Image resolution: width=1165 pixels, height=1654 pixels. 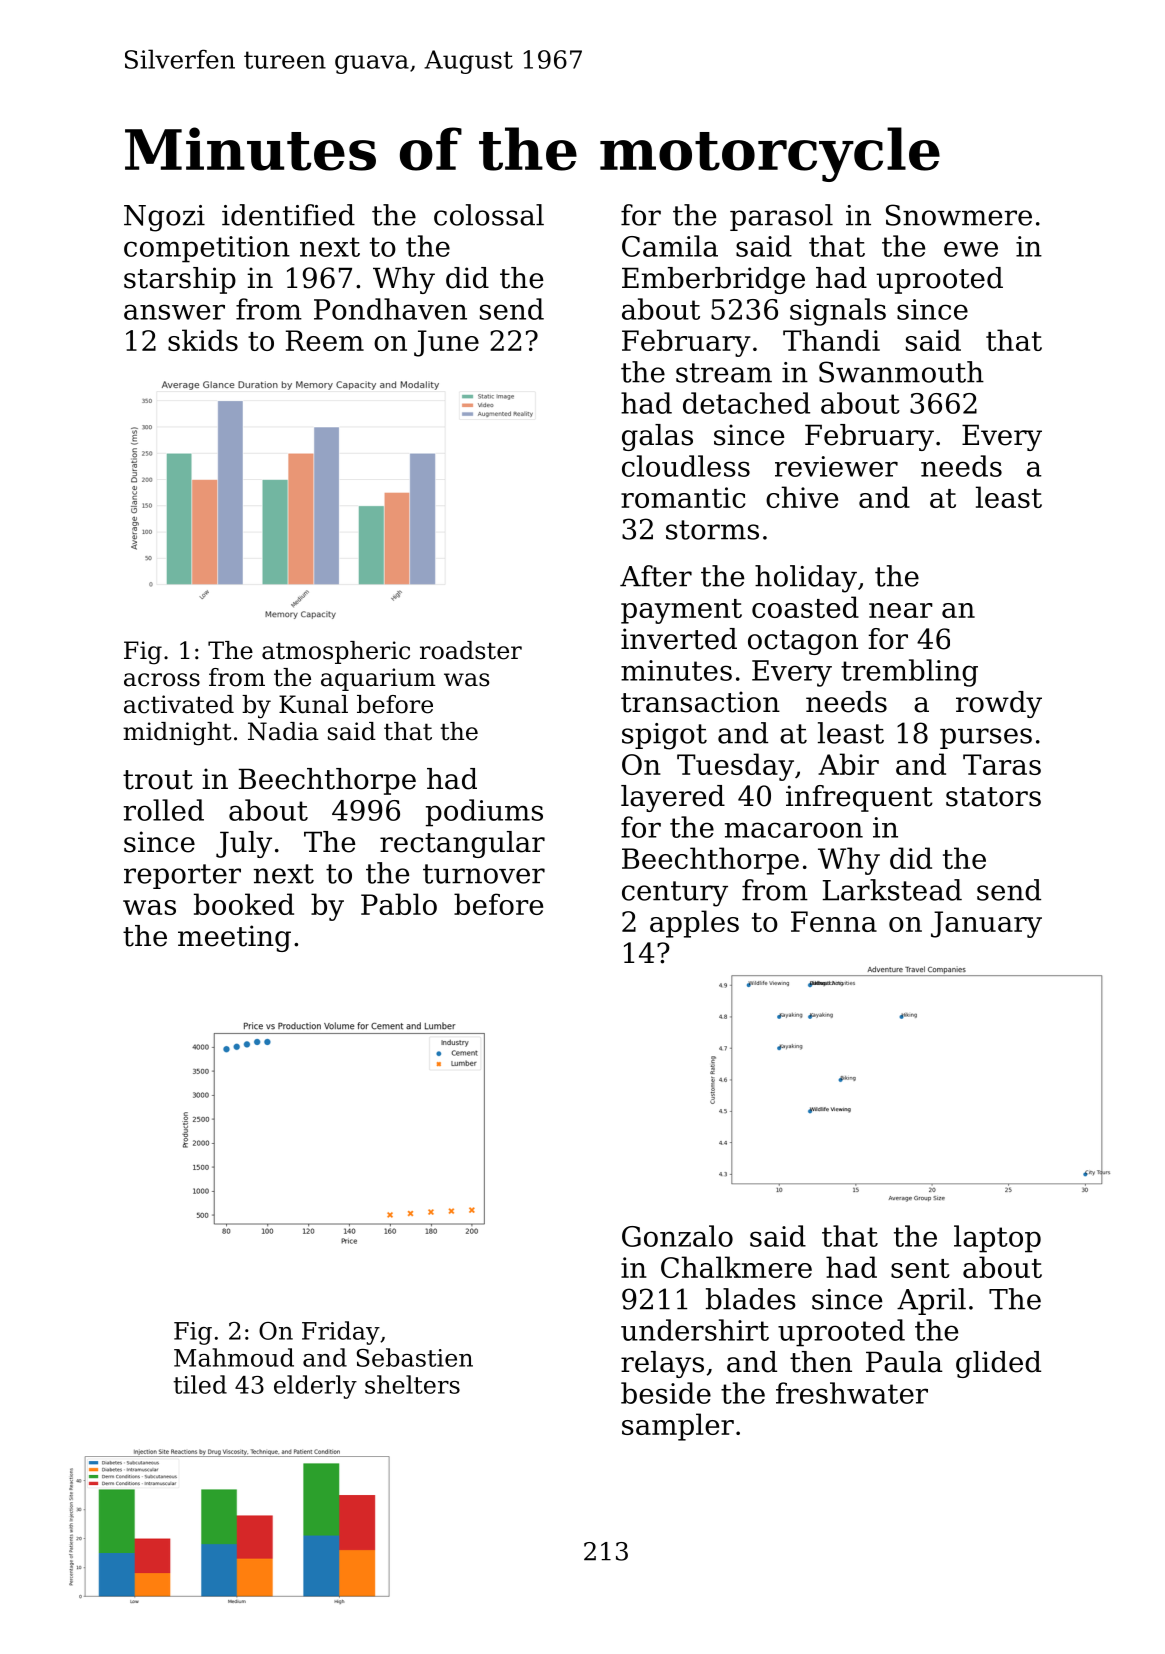 I want to click on After, so click(x=656, y=576).
